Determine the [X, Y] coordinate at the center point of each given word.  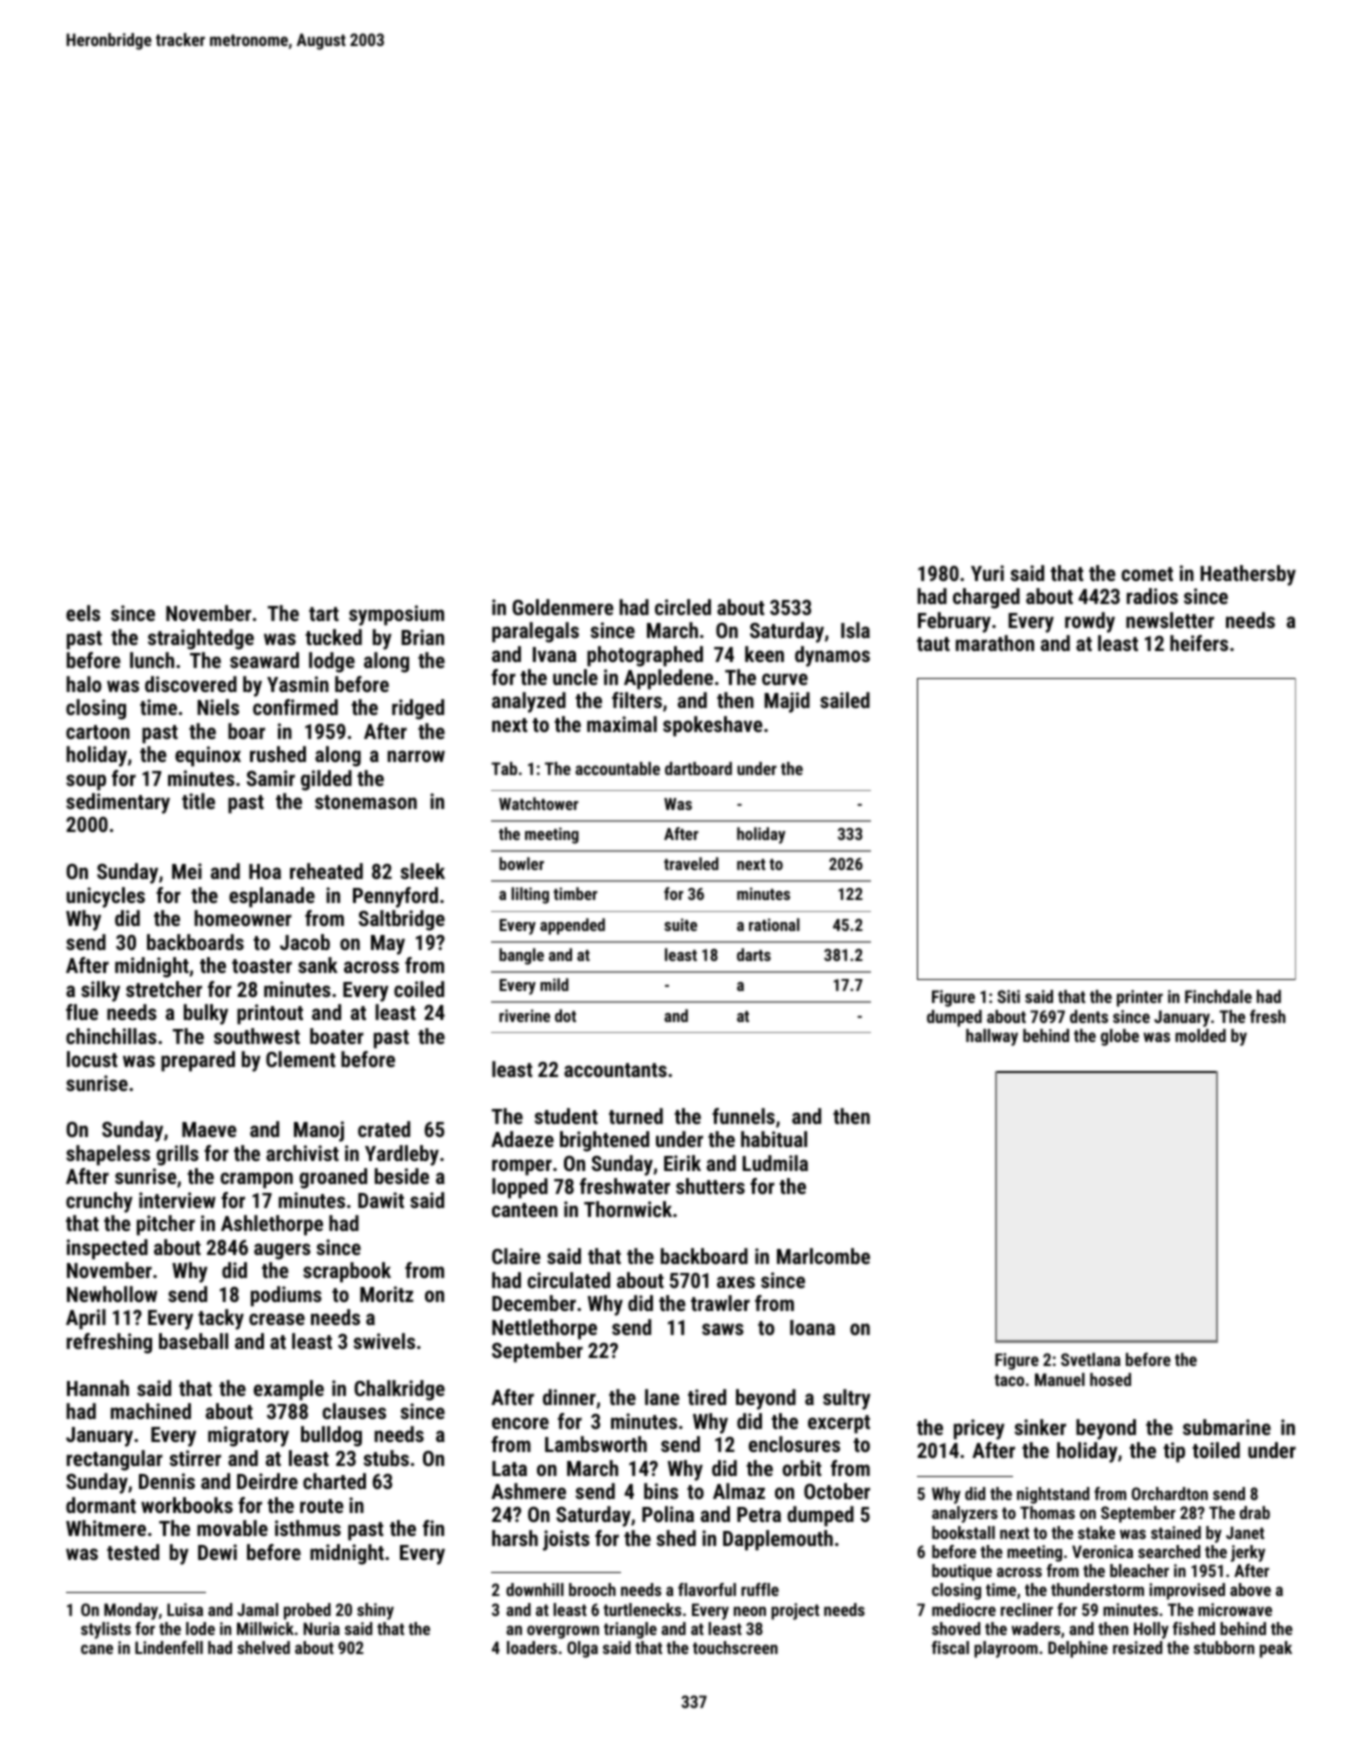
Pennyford [395, 897]
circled [683, 607]
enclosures [794, 1444]
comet [1147, 574]
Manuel [1060, 1379]
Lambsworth [596, 1444]
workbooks [187, 1505]
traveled [691, 863]
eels [83, 613]
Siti [1008, 996]
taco [1009, 1380]
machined [151, 1411]
